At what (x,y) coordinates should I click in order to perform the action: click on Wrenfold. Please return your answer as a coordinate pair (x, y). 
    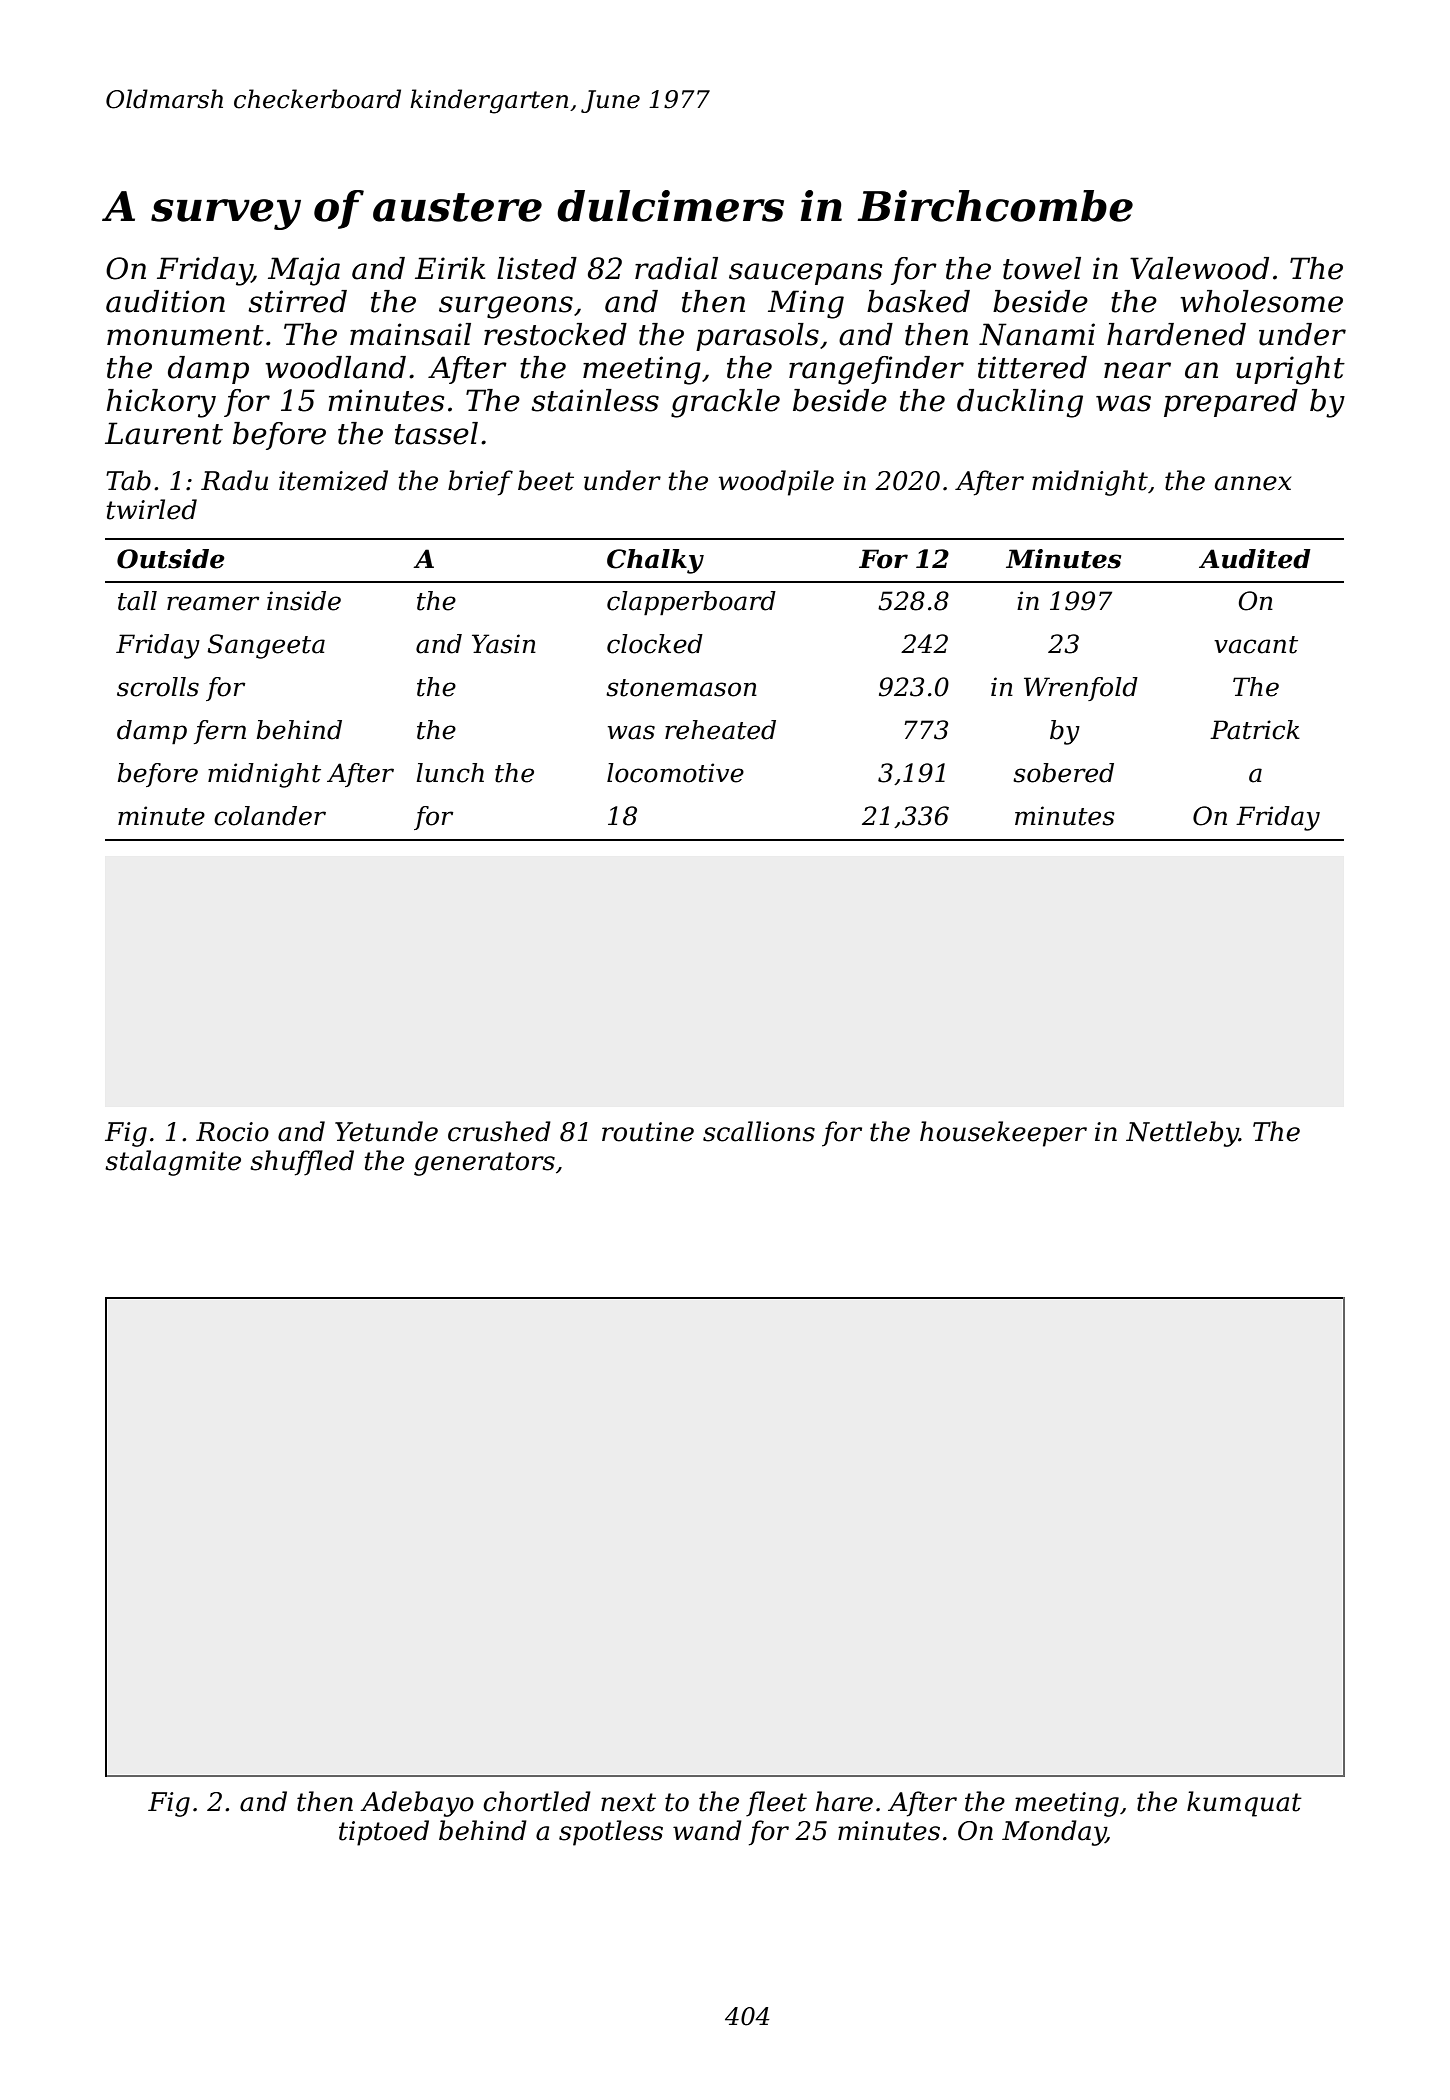
    Looking at the image, I should click on (1081, 689).
